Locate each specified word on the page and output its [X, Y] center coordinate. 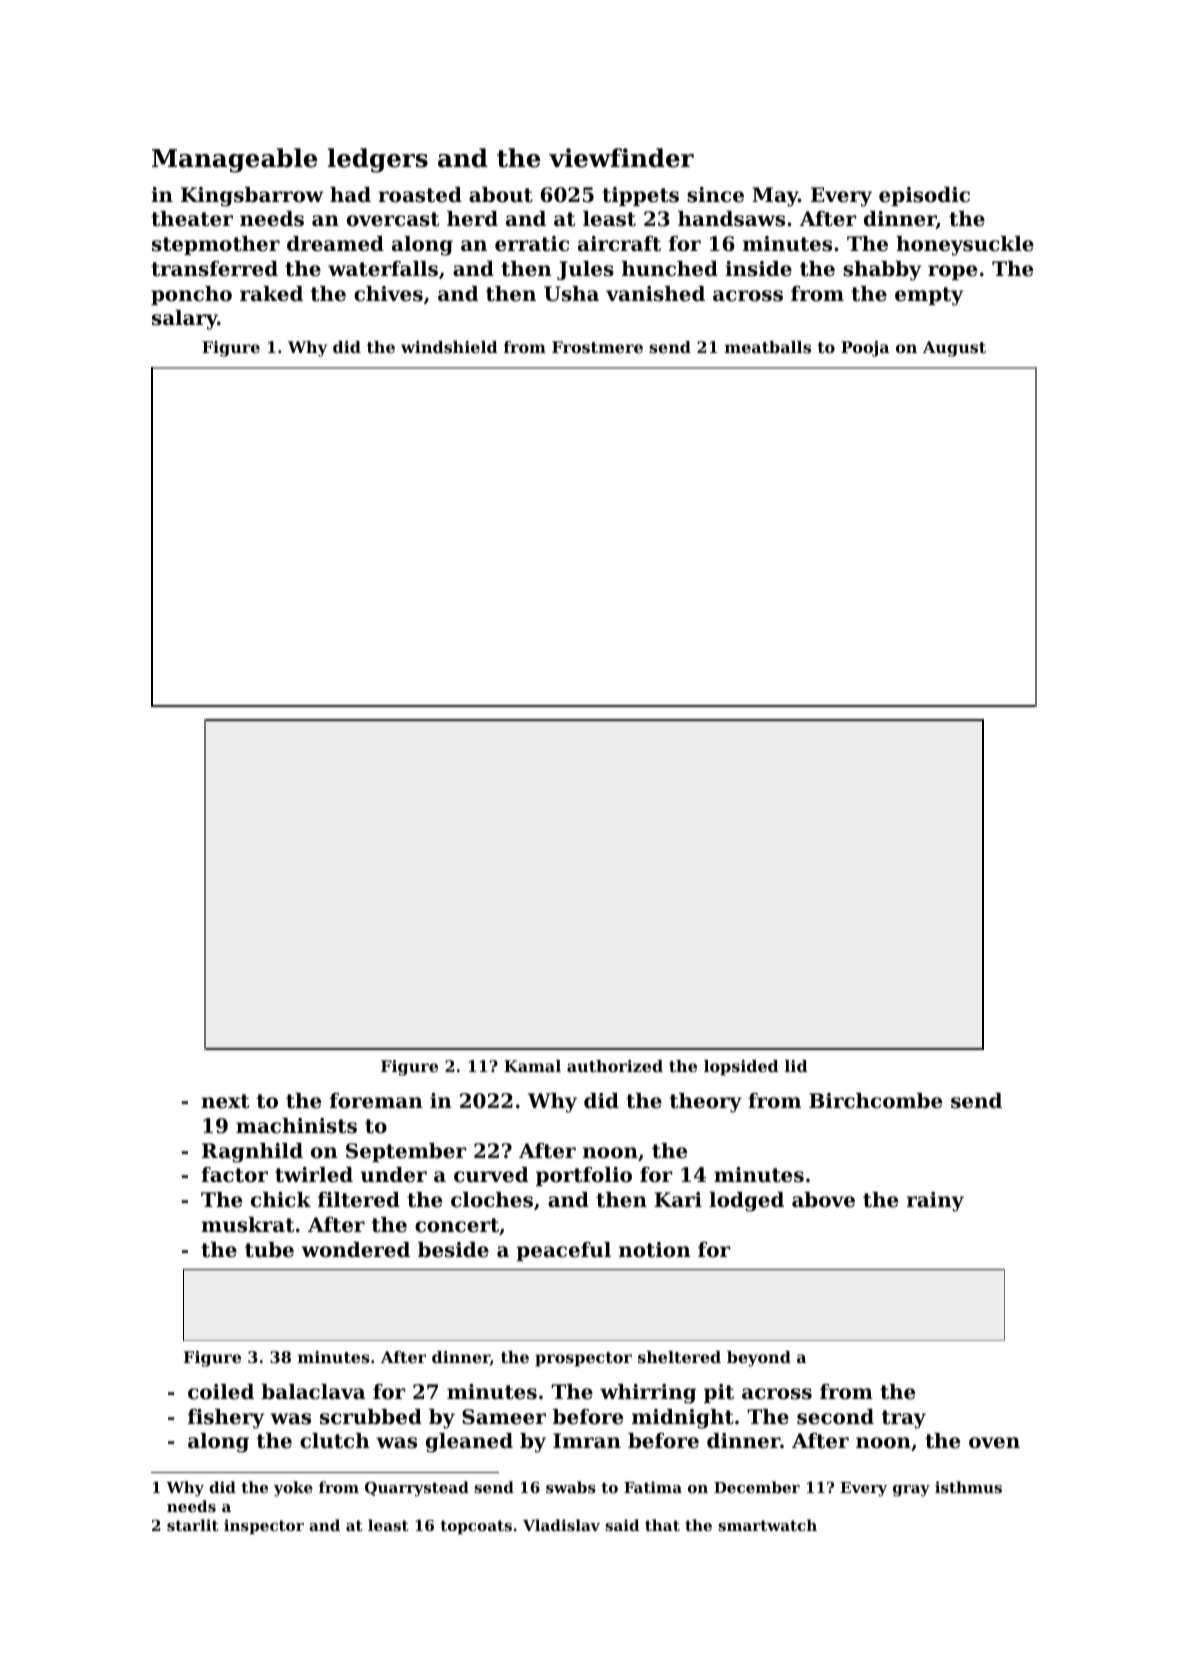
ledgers [378, 160]
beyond [759, 1359]
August [954, 349]
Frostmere [597, 347]
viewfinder [621, 158]
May [775, 197]
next [225, 1101]
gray [911, 1491]
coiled [221, 1392]
